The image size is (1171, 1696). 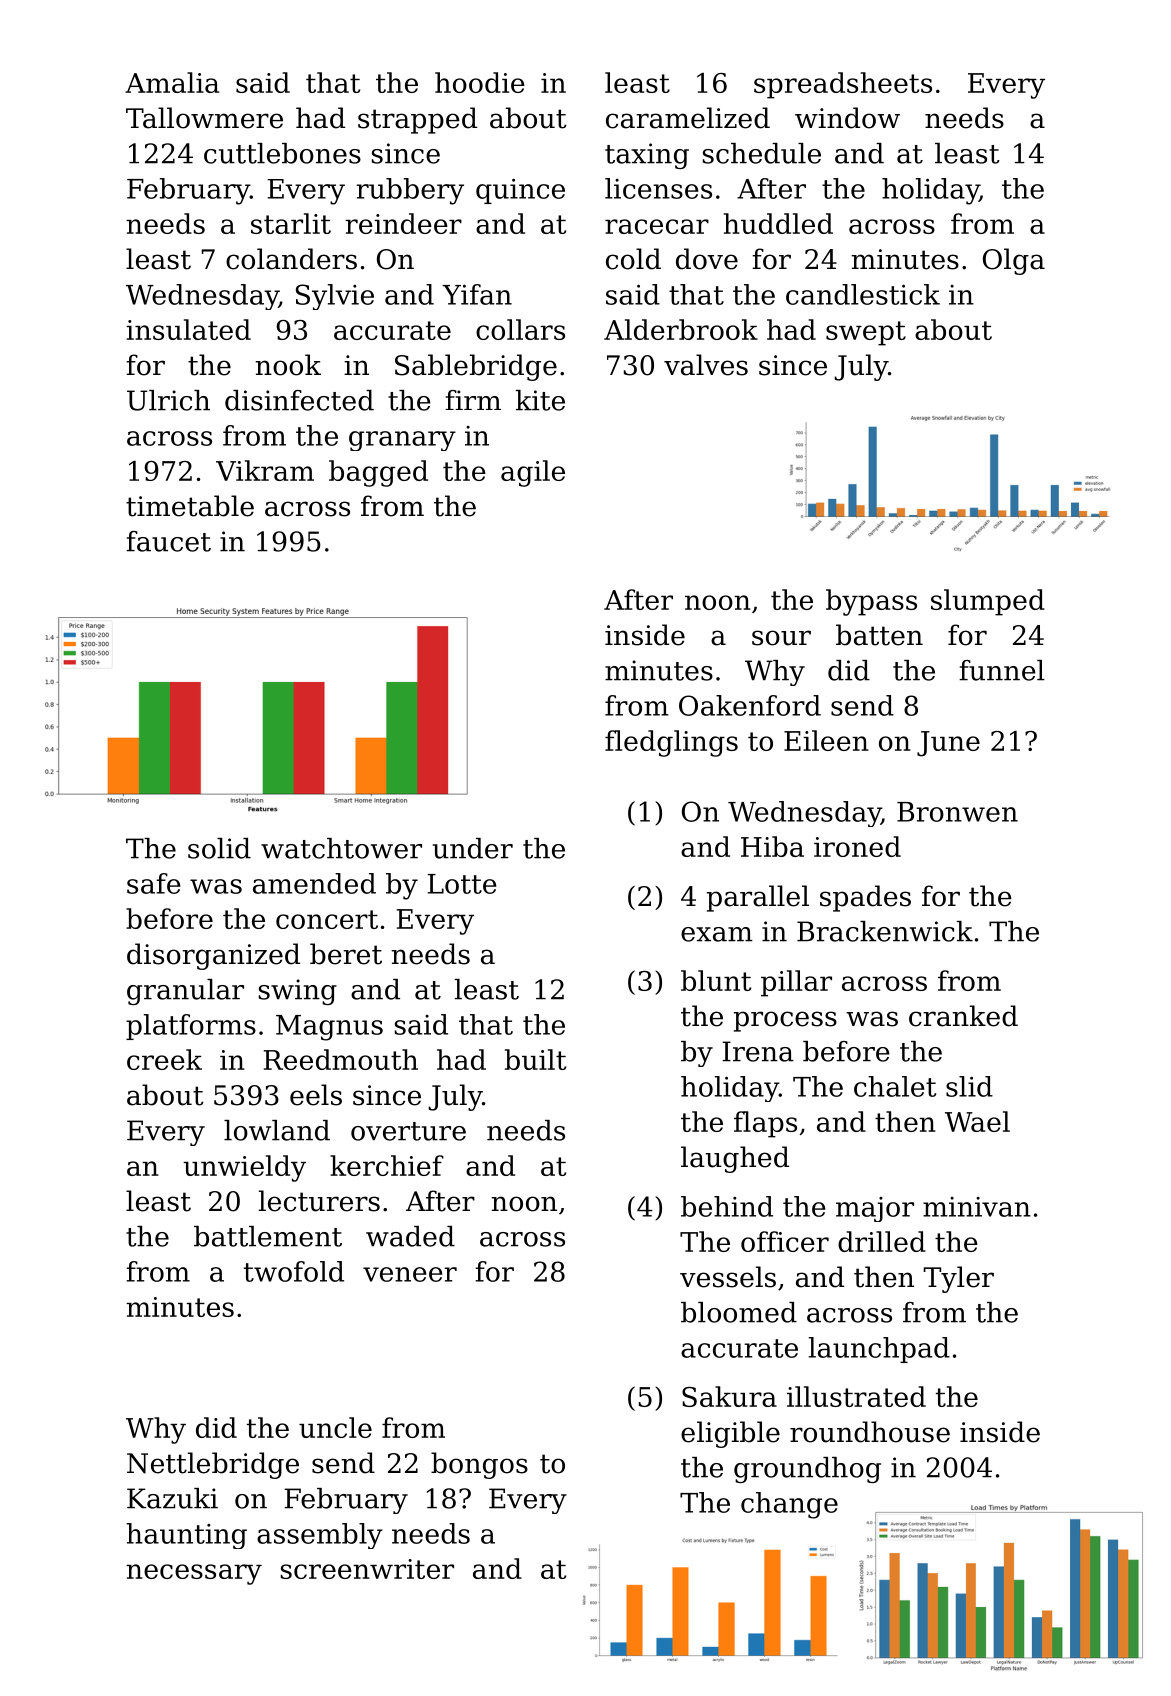 I want to click on lecturers, so click(x=319, y=1201).
